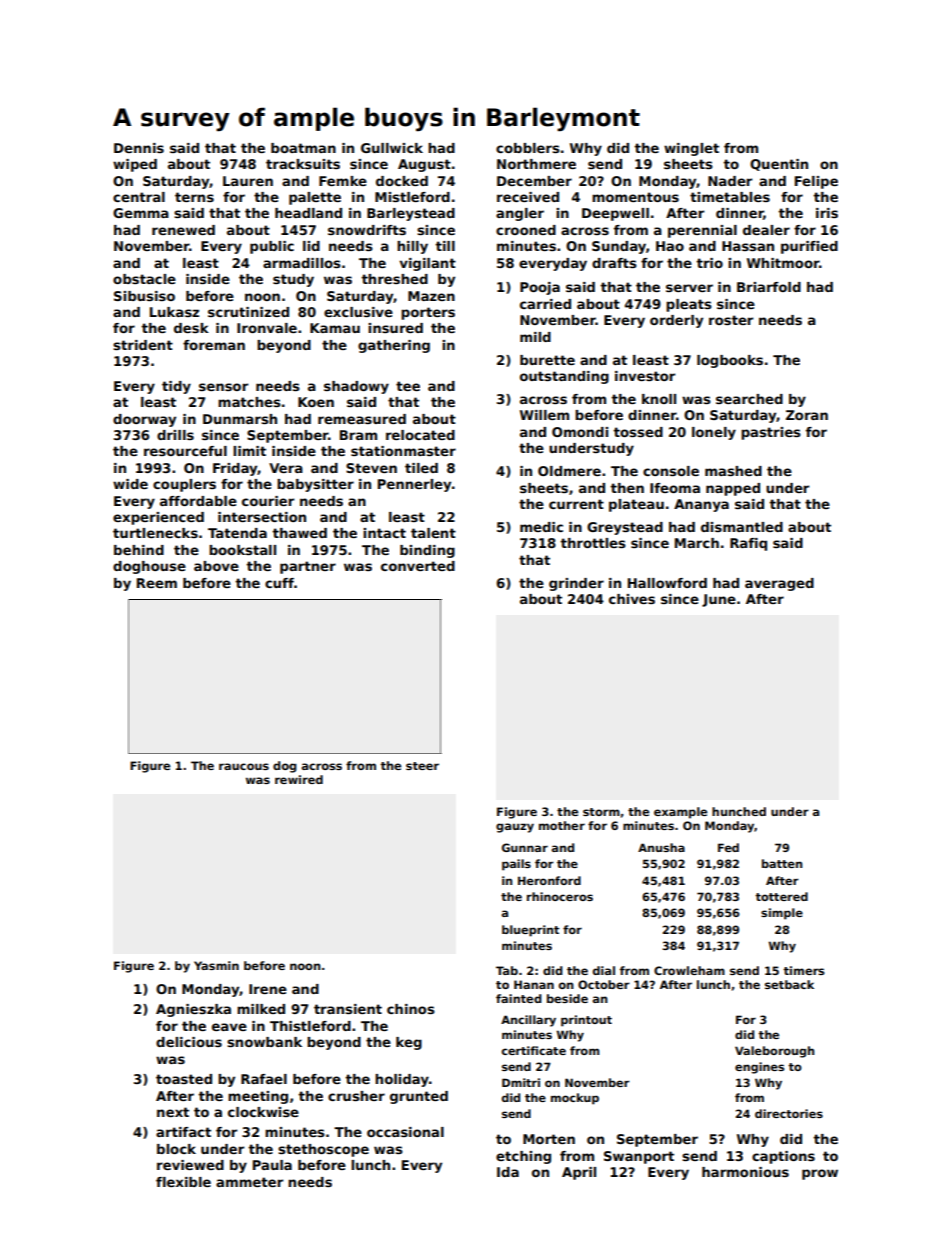  What do you see at coordinates (249, 451) in the screenshot?
I see `limit` at bounding box center [249, 451].
